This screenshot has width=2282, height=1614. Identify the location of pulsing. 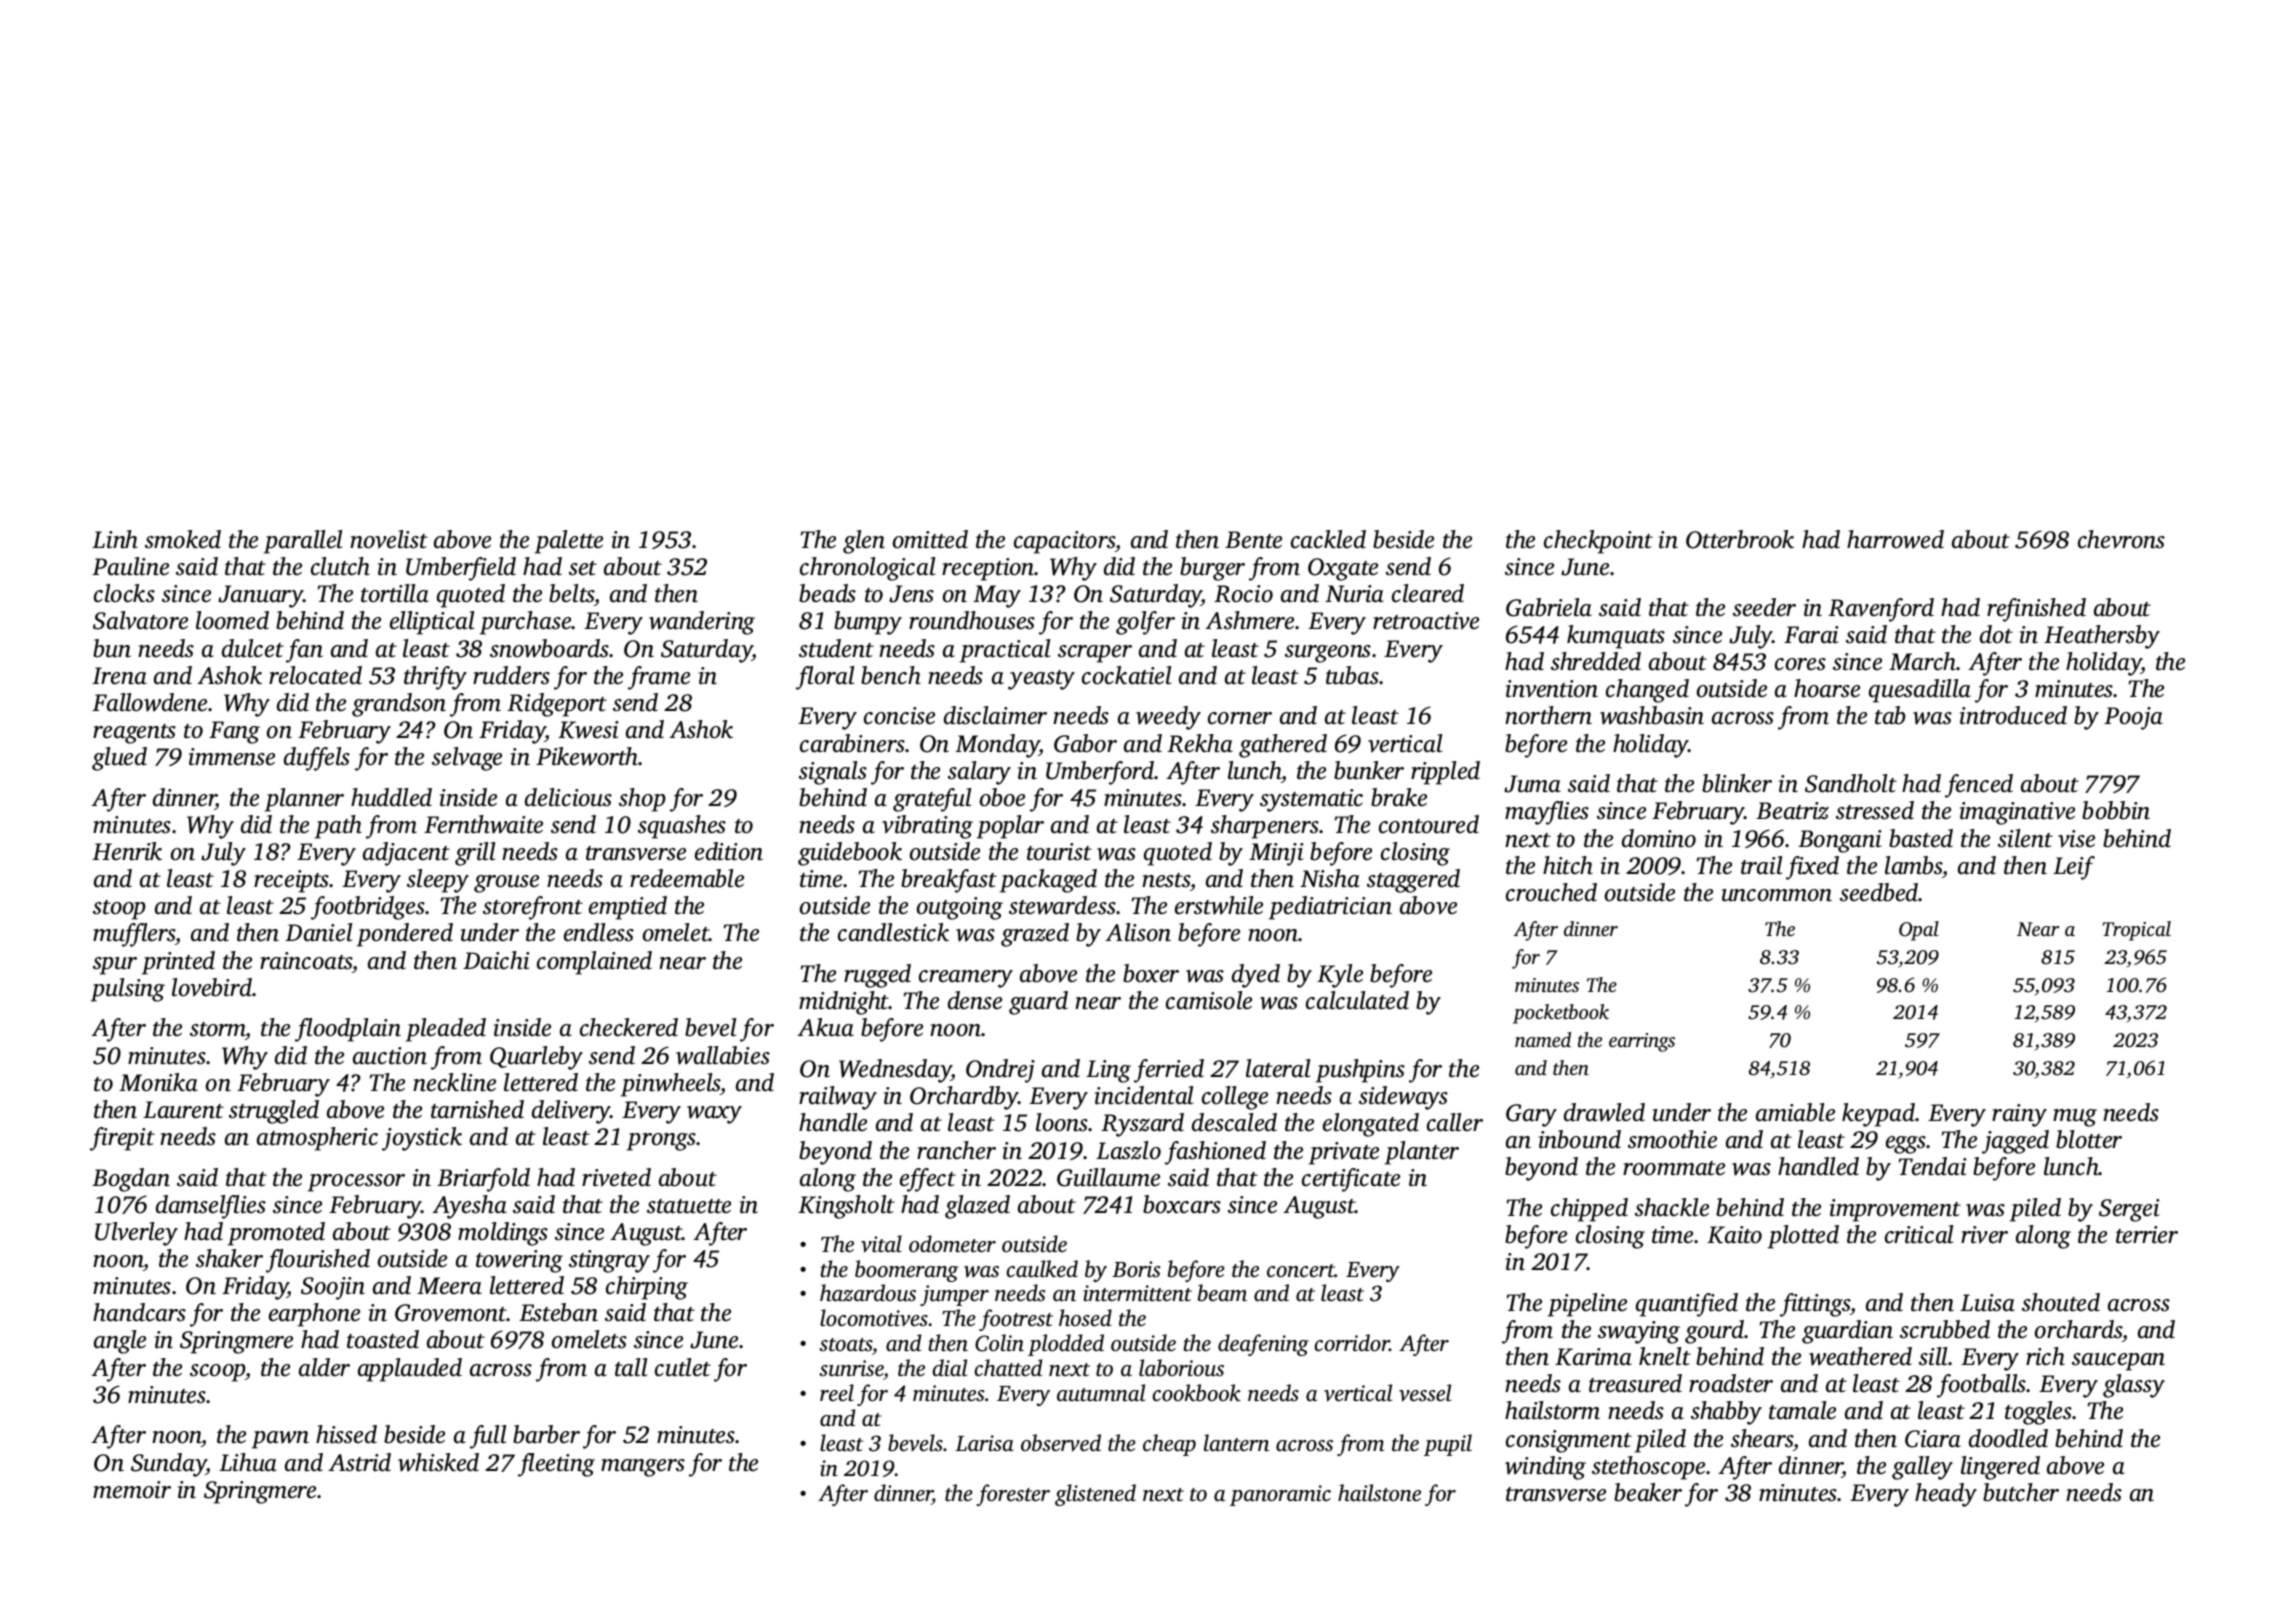
(128, 990).
